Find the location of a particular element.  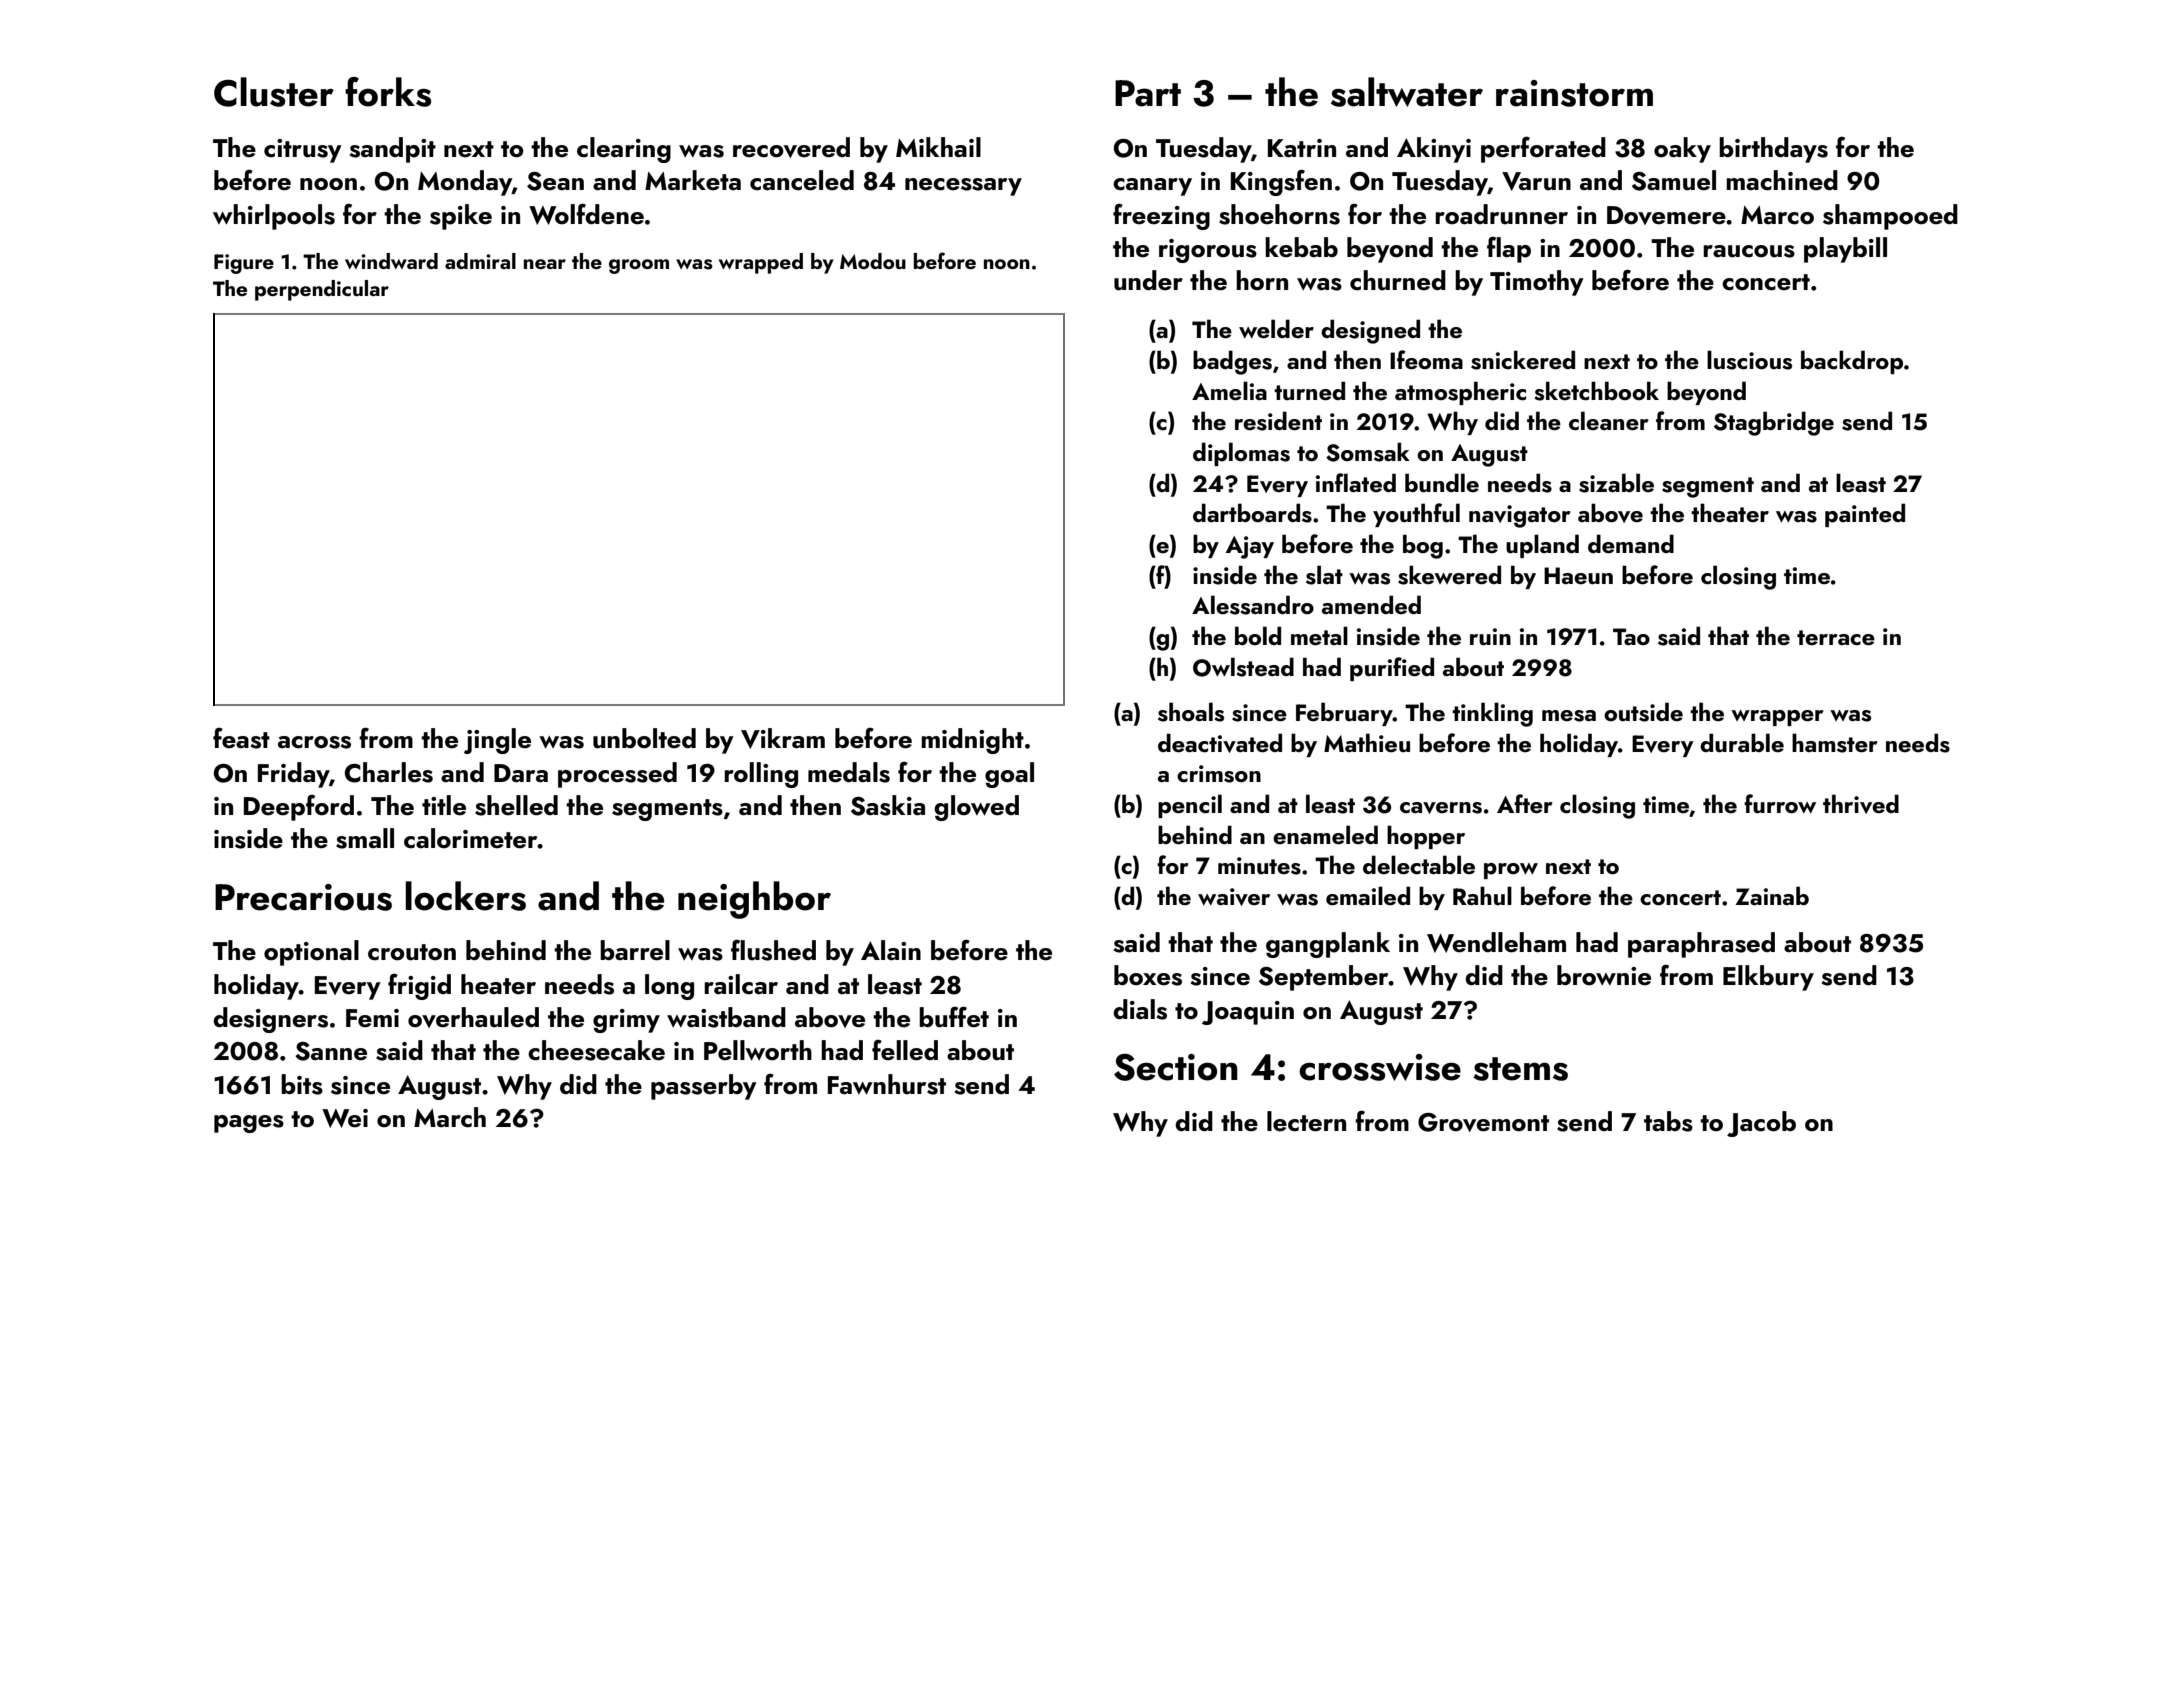

birthdays is located at coordinates (1773, 150).
